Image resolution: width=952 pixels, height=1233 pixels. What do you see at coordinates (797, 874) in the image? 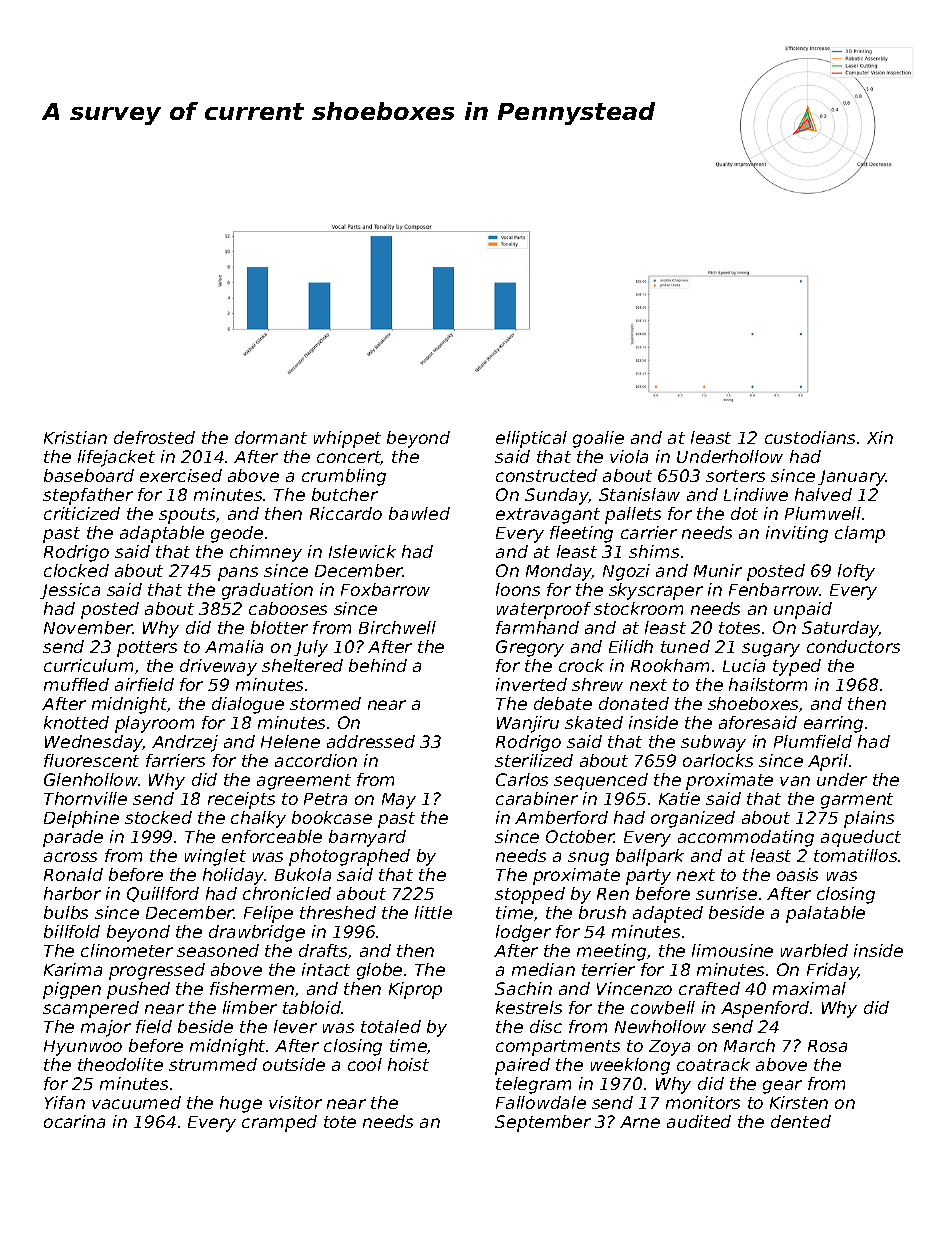
I see `oasis` at bounding box center [797, 874].
